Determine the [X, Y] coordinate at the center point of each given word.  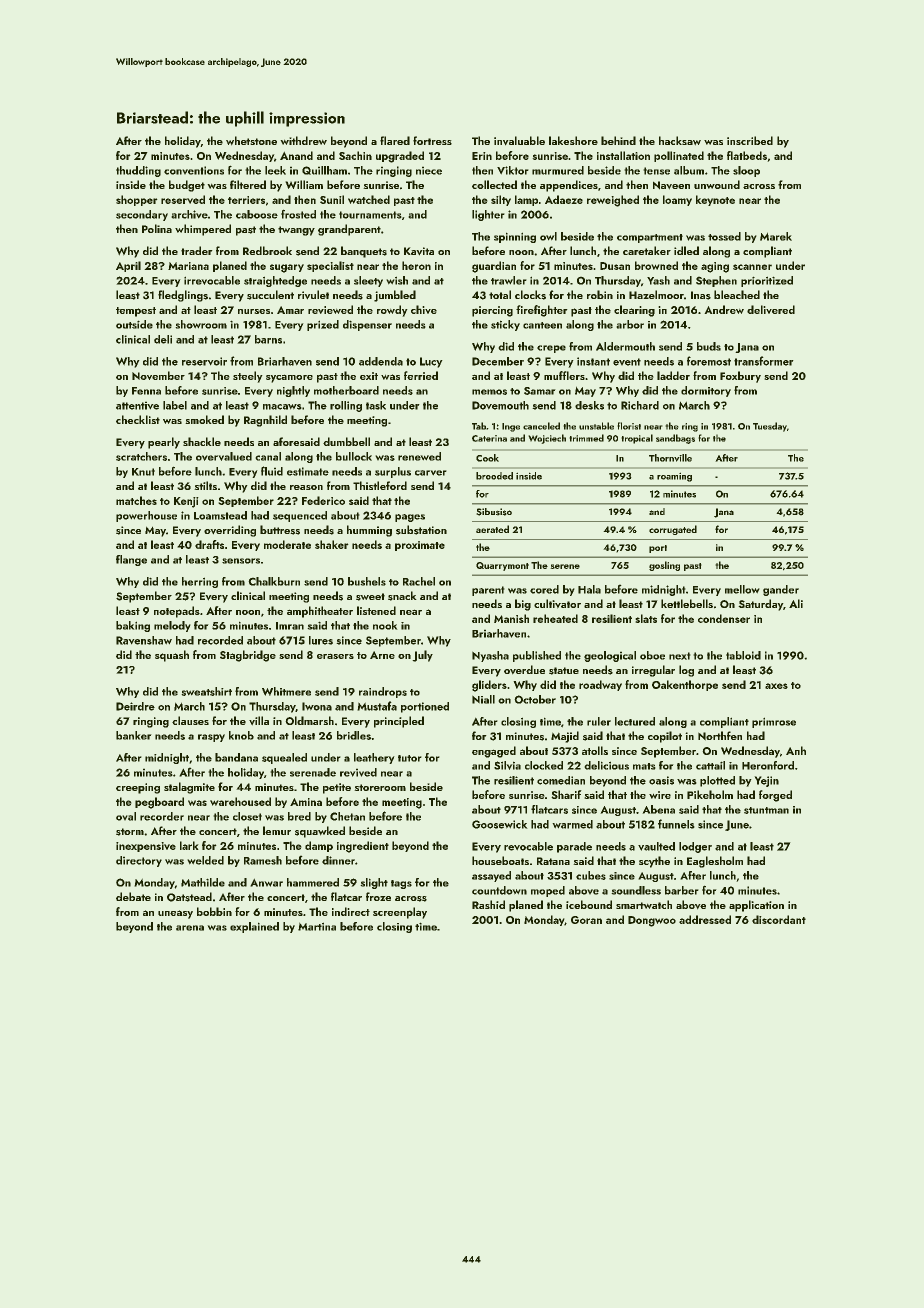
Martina [317, 926]
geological [610, 656]
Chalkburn [274, 581]
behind [618, 140]
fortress [432, 140]
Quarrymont [502, 566]
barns [268, 339]
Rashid [488, 904]
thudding [138, 171]
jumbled [395, 296]
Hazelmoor [656, 294]
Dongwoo [652, 921]
